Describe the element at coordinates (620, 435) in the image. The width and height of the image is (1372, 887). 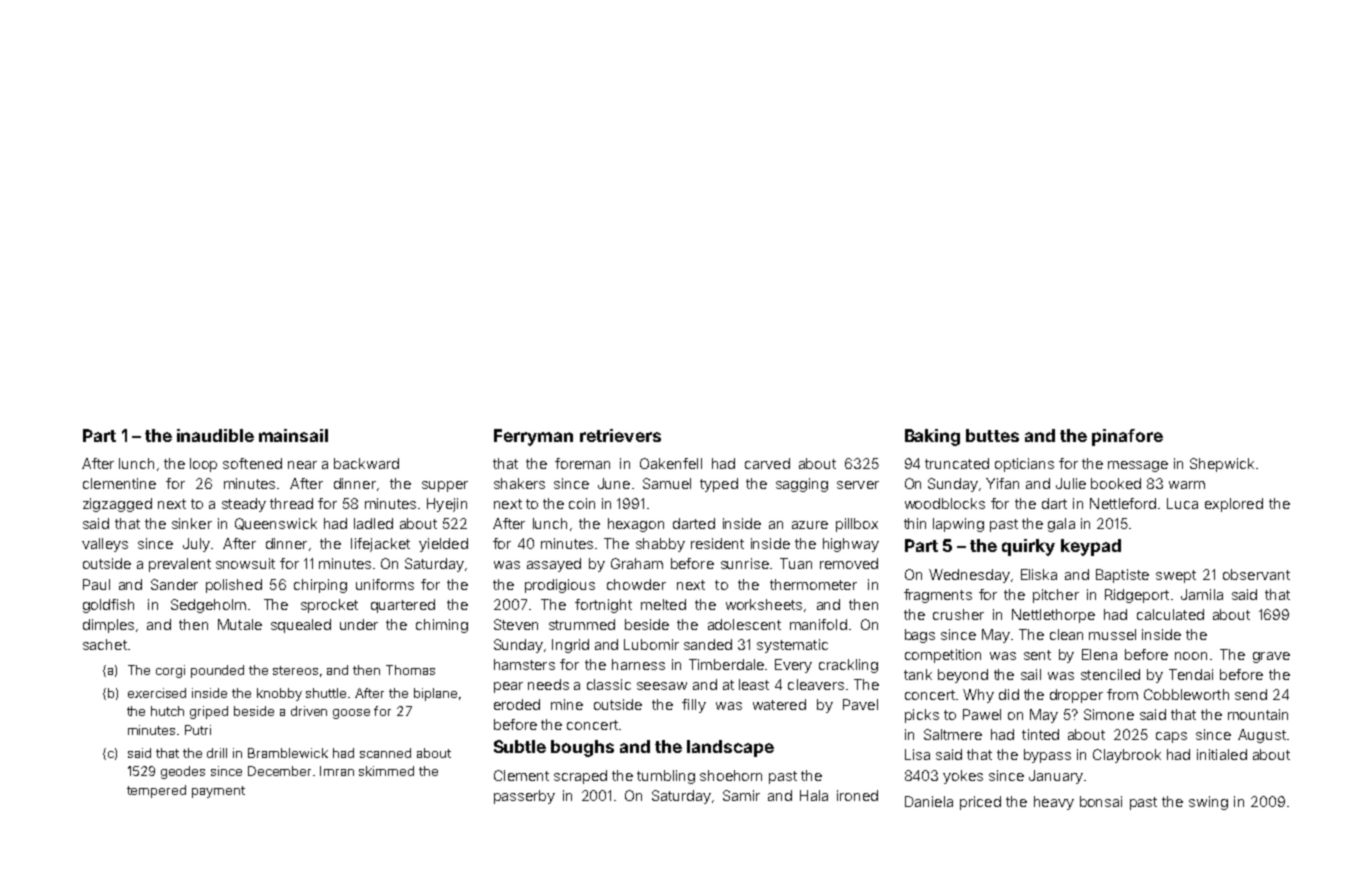
I see `retrievers` at that location.
